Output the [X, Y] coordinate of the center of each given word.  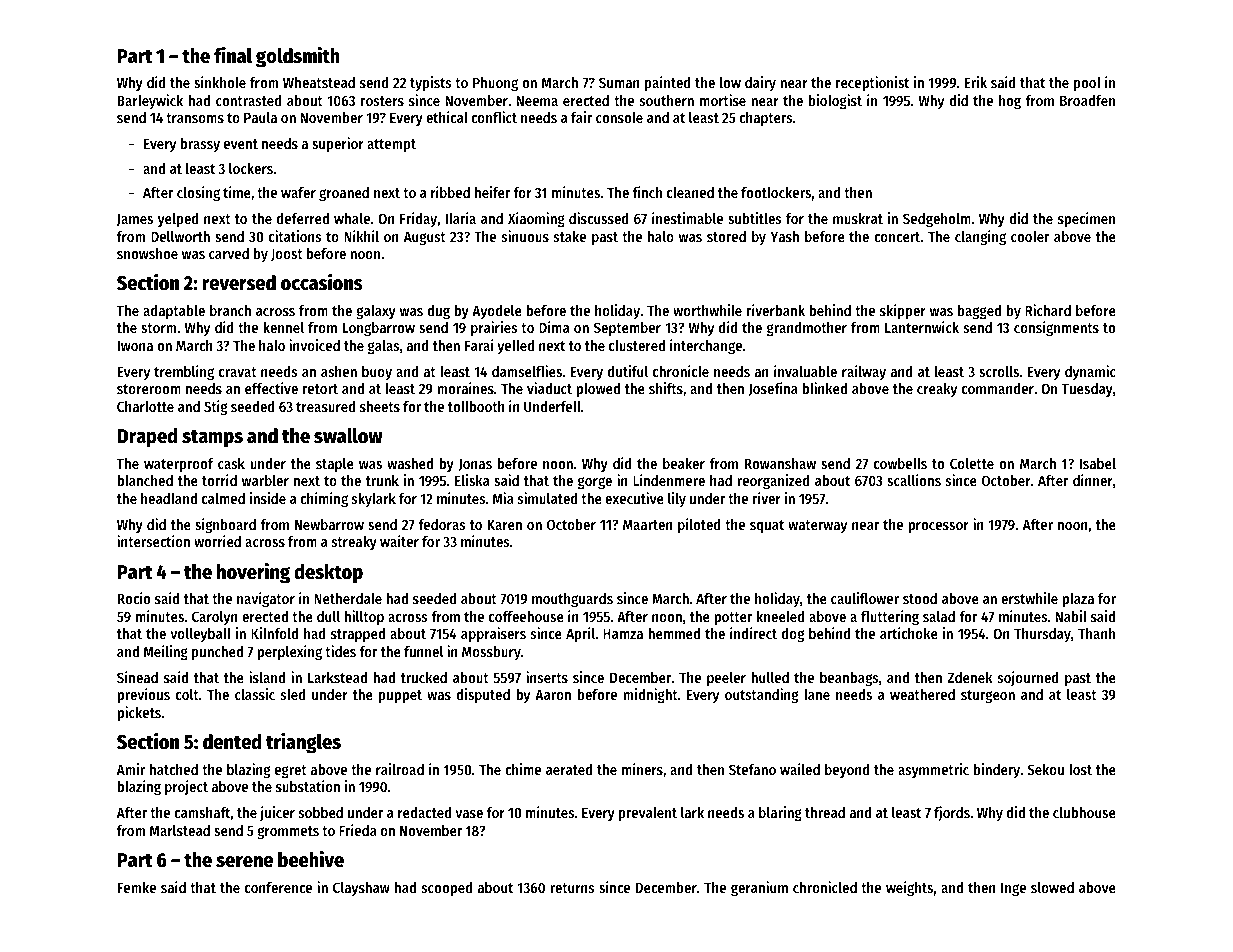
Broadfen [1087, 100]
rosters [382, 101]
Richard [1048, 310]
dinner [1093, 480]
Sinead [137, 677]
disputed [483, 695]
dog [793, 635]
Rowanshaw [780, 463]
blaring [780, 813]
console [619, 117]
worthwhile [707, 310]
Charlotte [145, 406]
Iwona [135, 346]
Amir [131, 769]
